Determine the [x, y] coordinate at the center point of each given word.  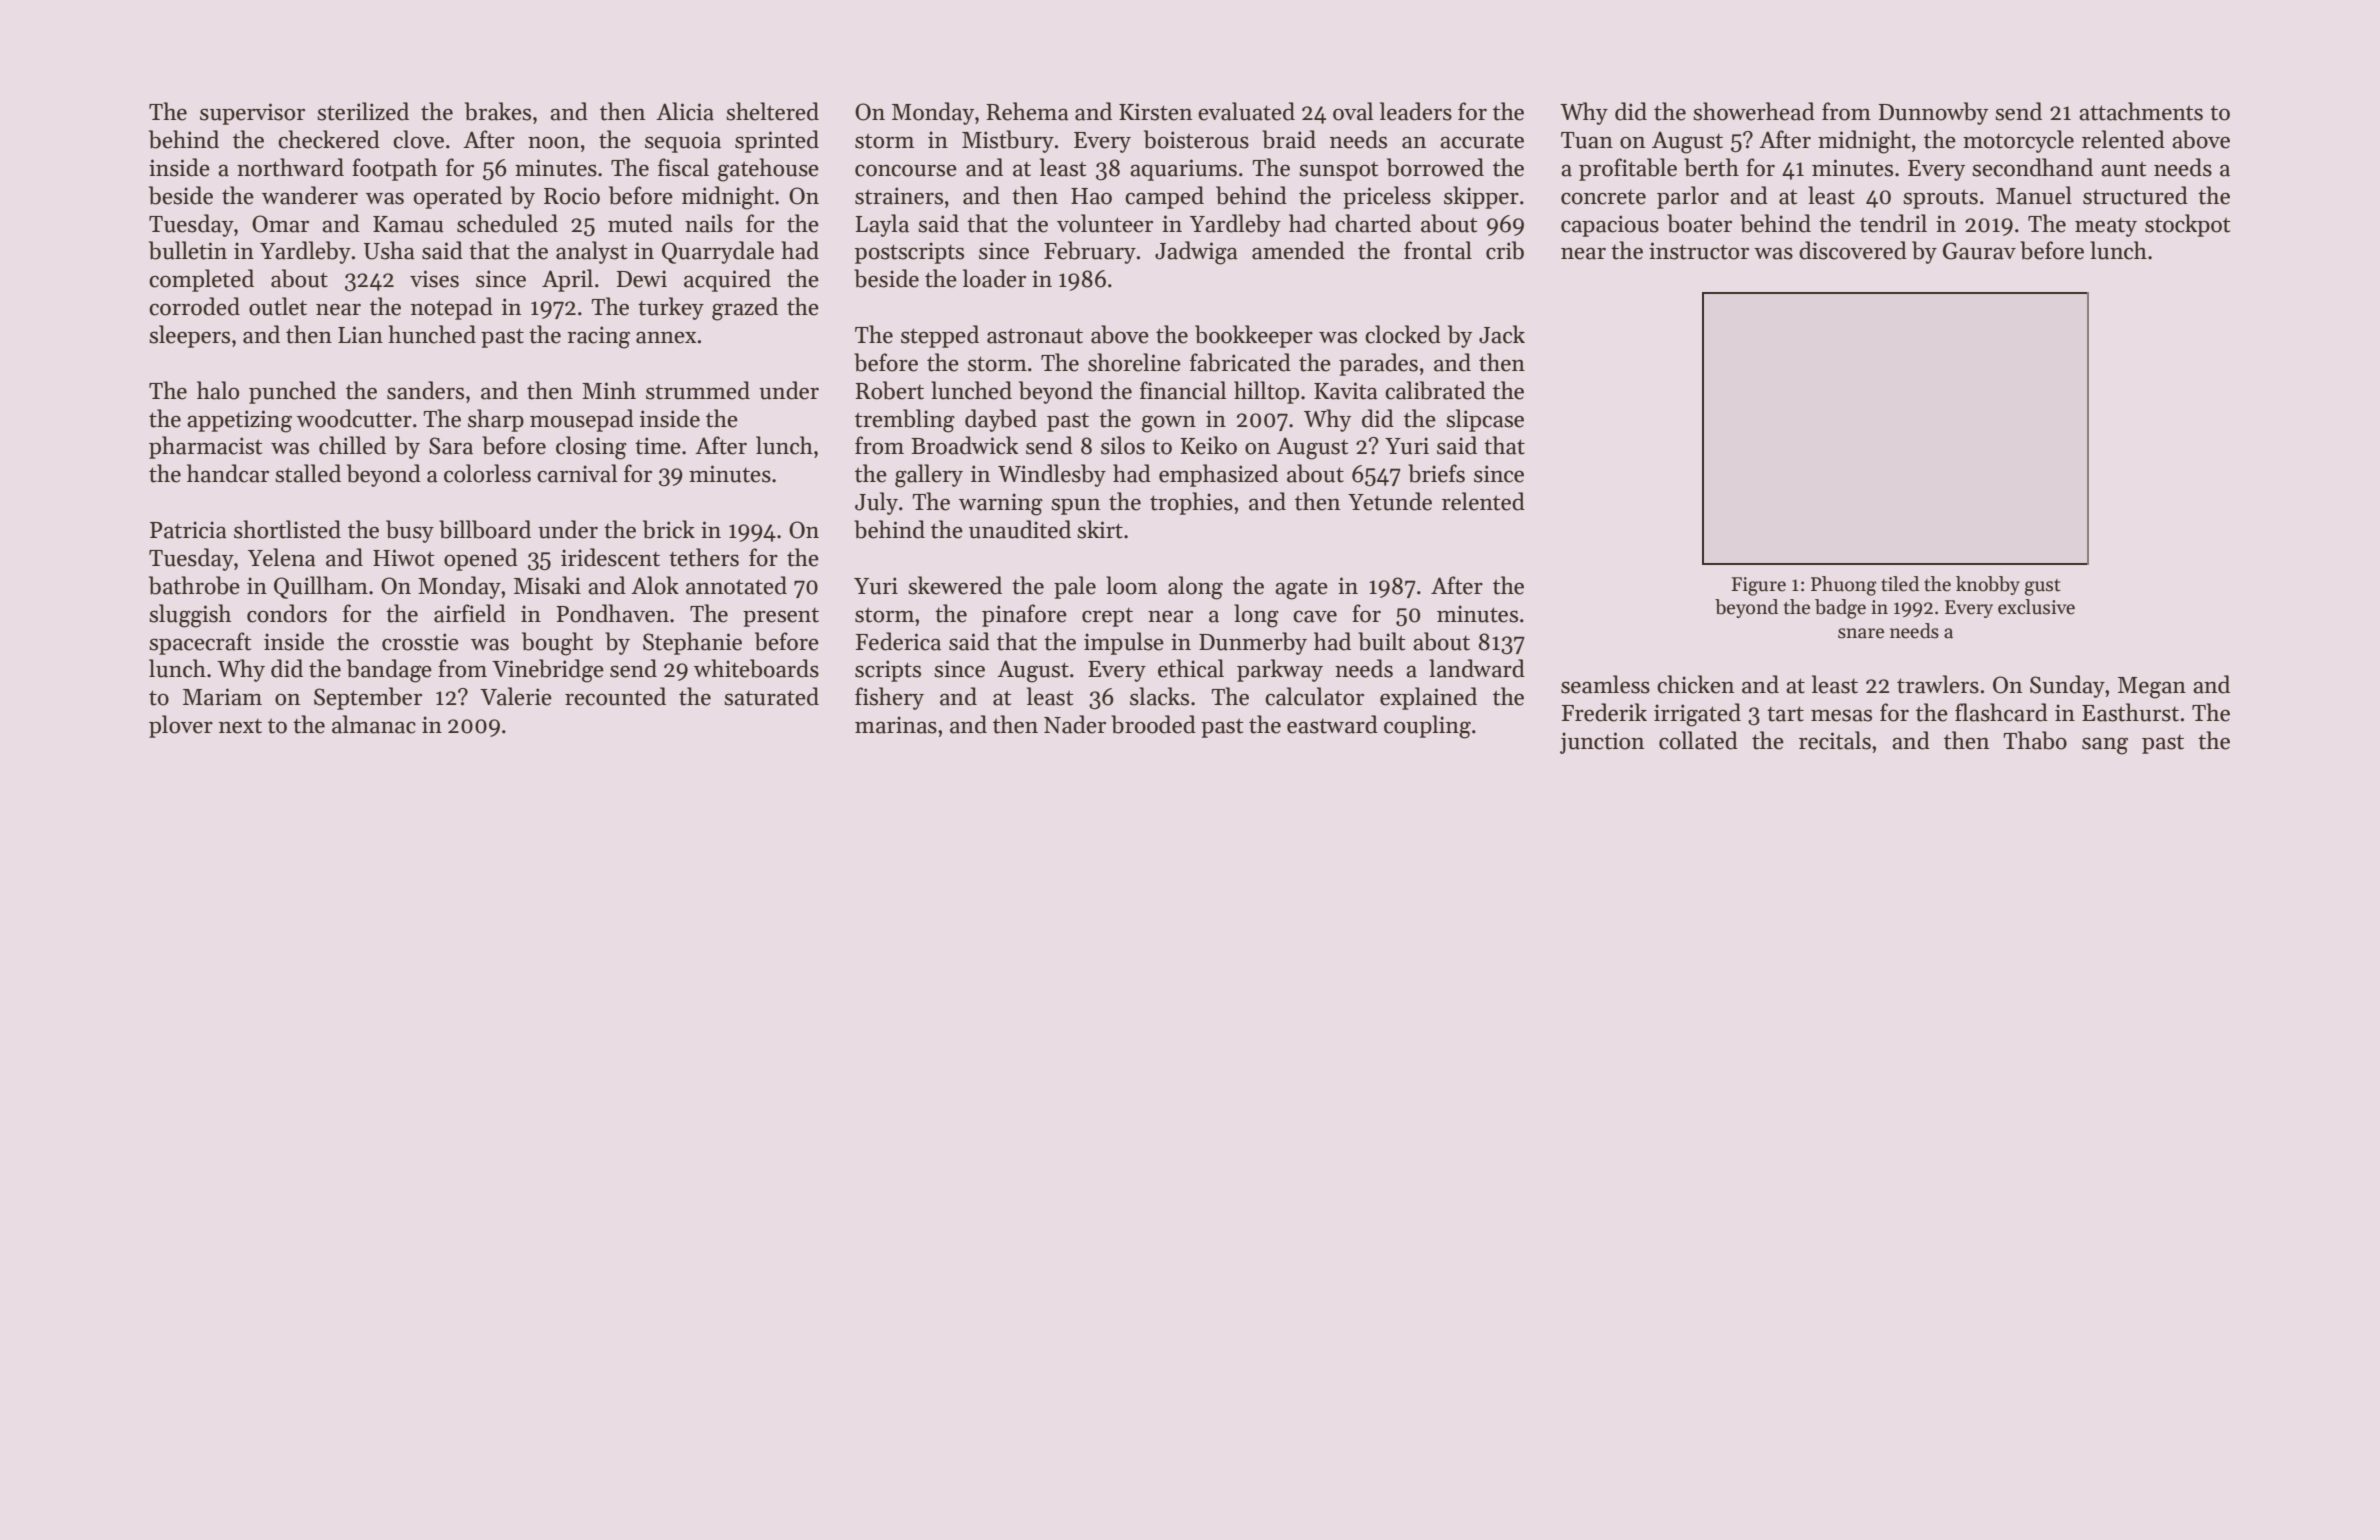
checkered [329, 139]
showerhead [1754, 111]
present [781, 617]
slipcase [1485, 420]
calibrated [1435, 390]
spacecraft [200, 643]
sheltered [772, 111]
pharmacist [205, 447]
